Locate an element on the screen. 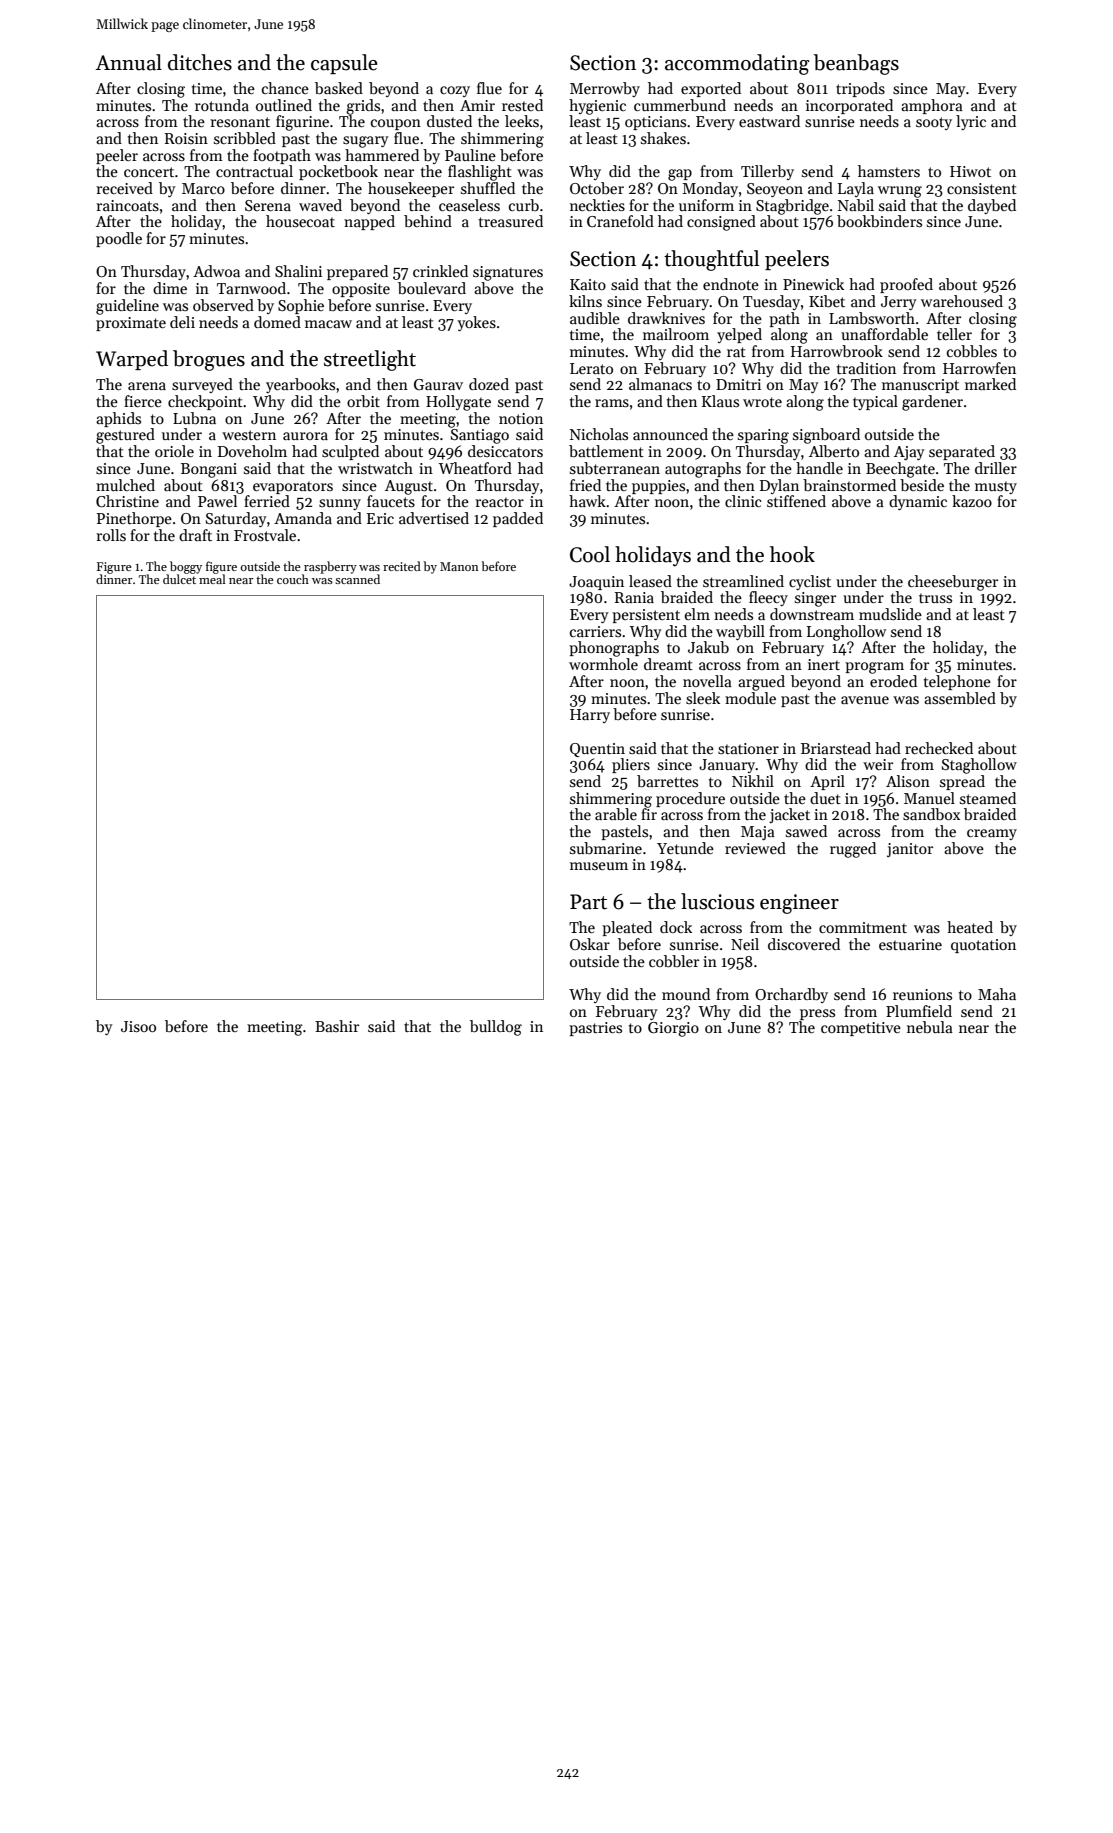 The image size is (1113, 1833). submarine is located at coordinates (606, 848).
